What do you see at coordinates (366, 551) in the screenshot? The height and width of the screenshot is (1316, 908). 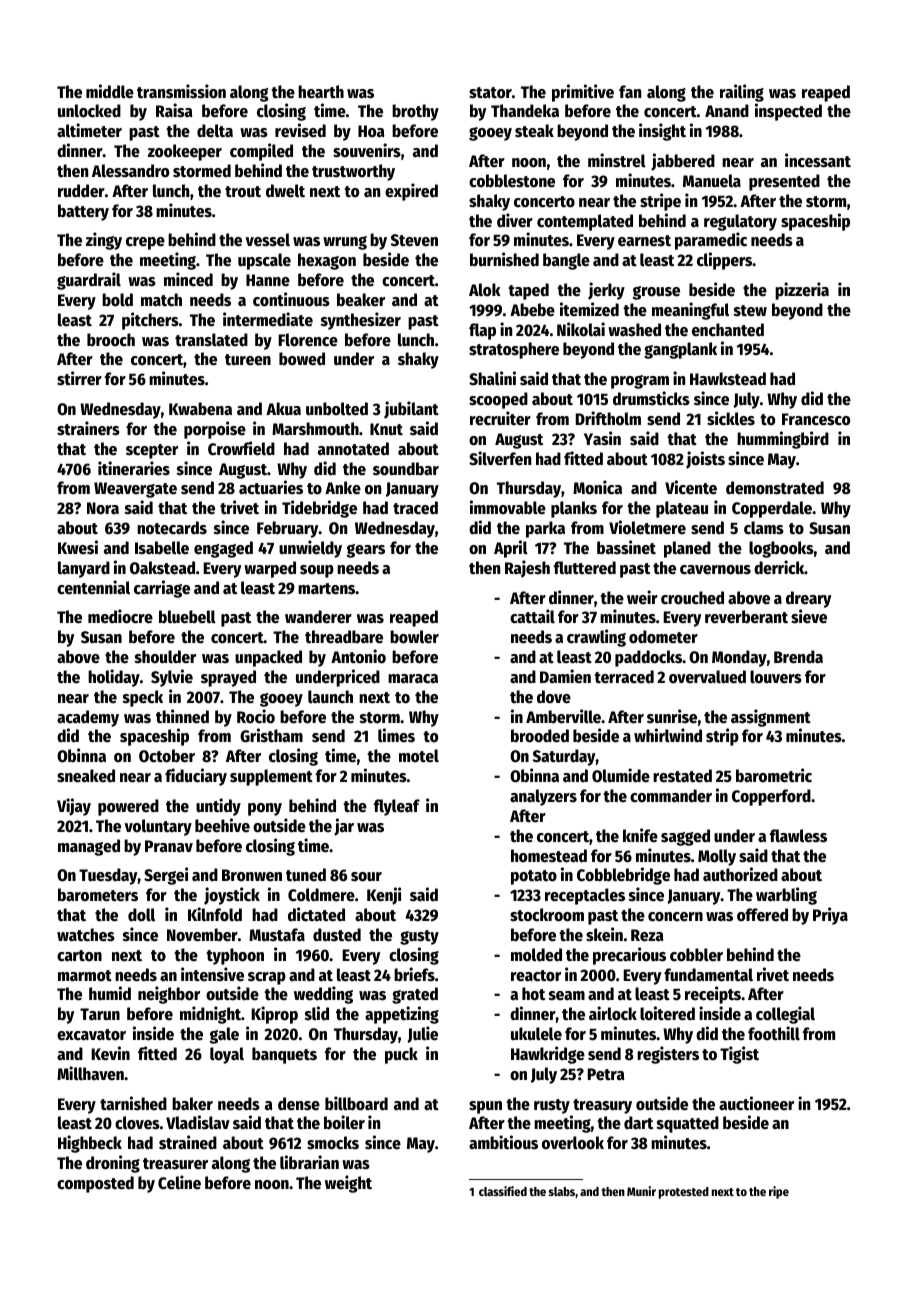 I see `gears` at bounding box center [366, 551].
